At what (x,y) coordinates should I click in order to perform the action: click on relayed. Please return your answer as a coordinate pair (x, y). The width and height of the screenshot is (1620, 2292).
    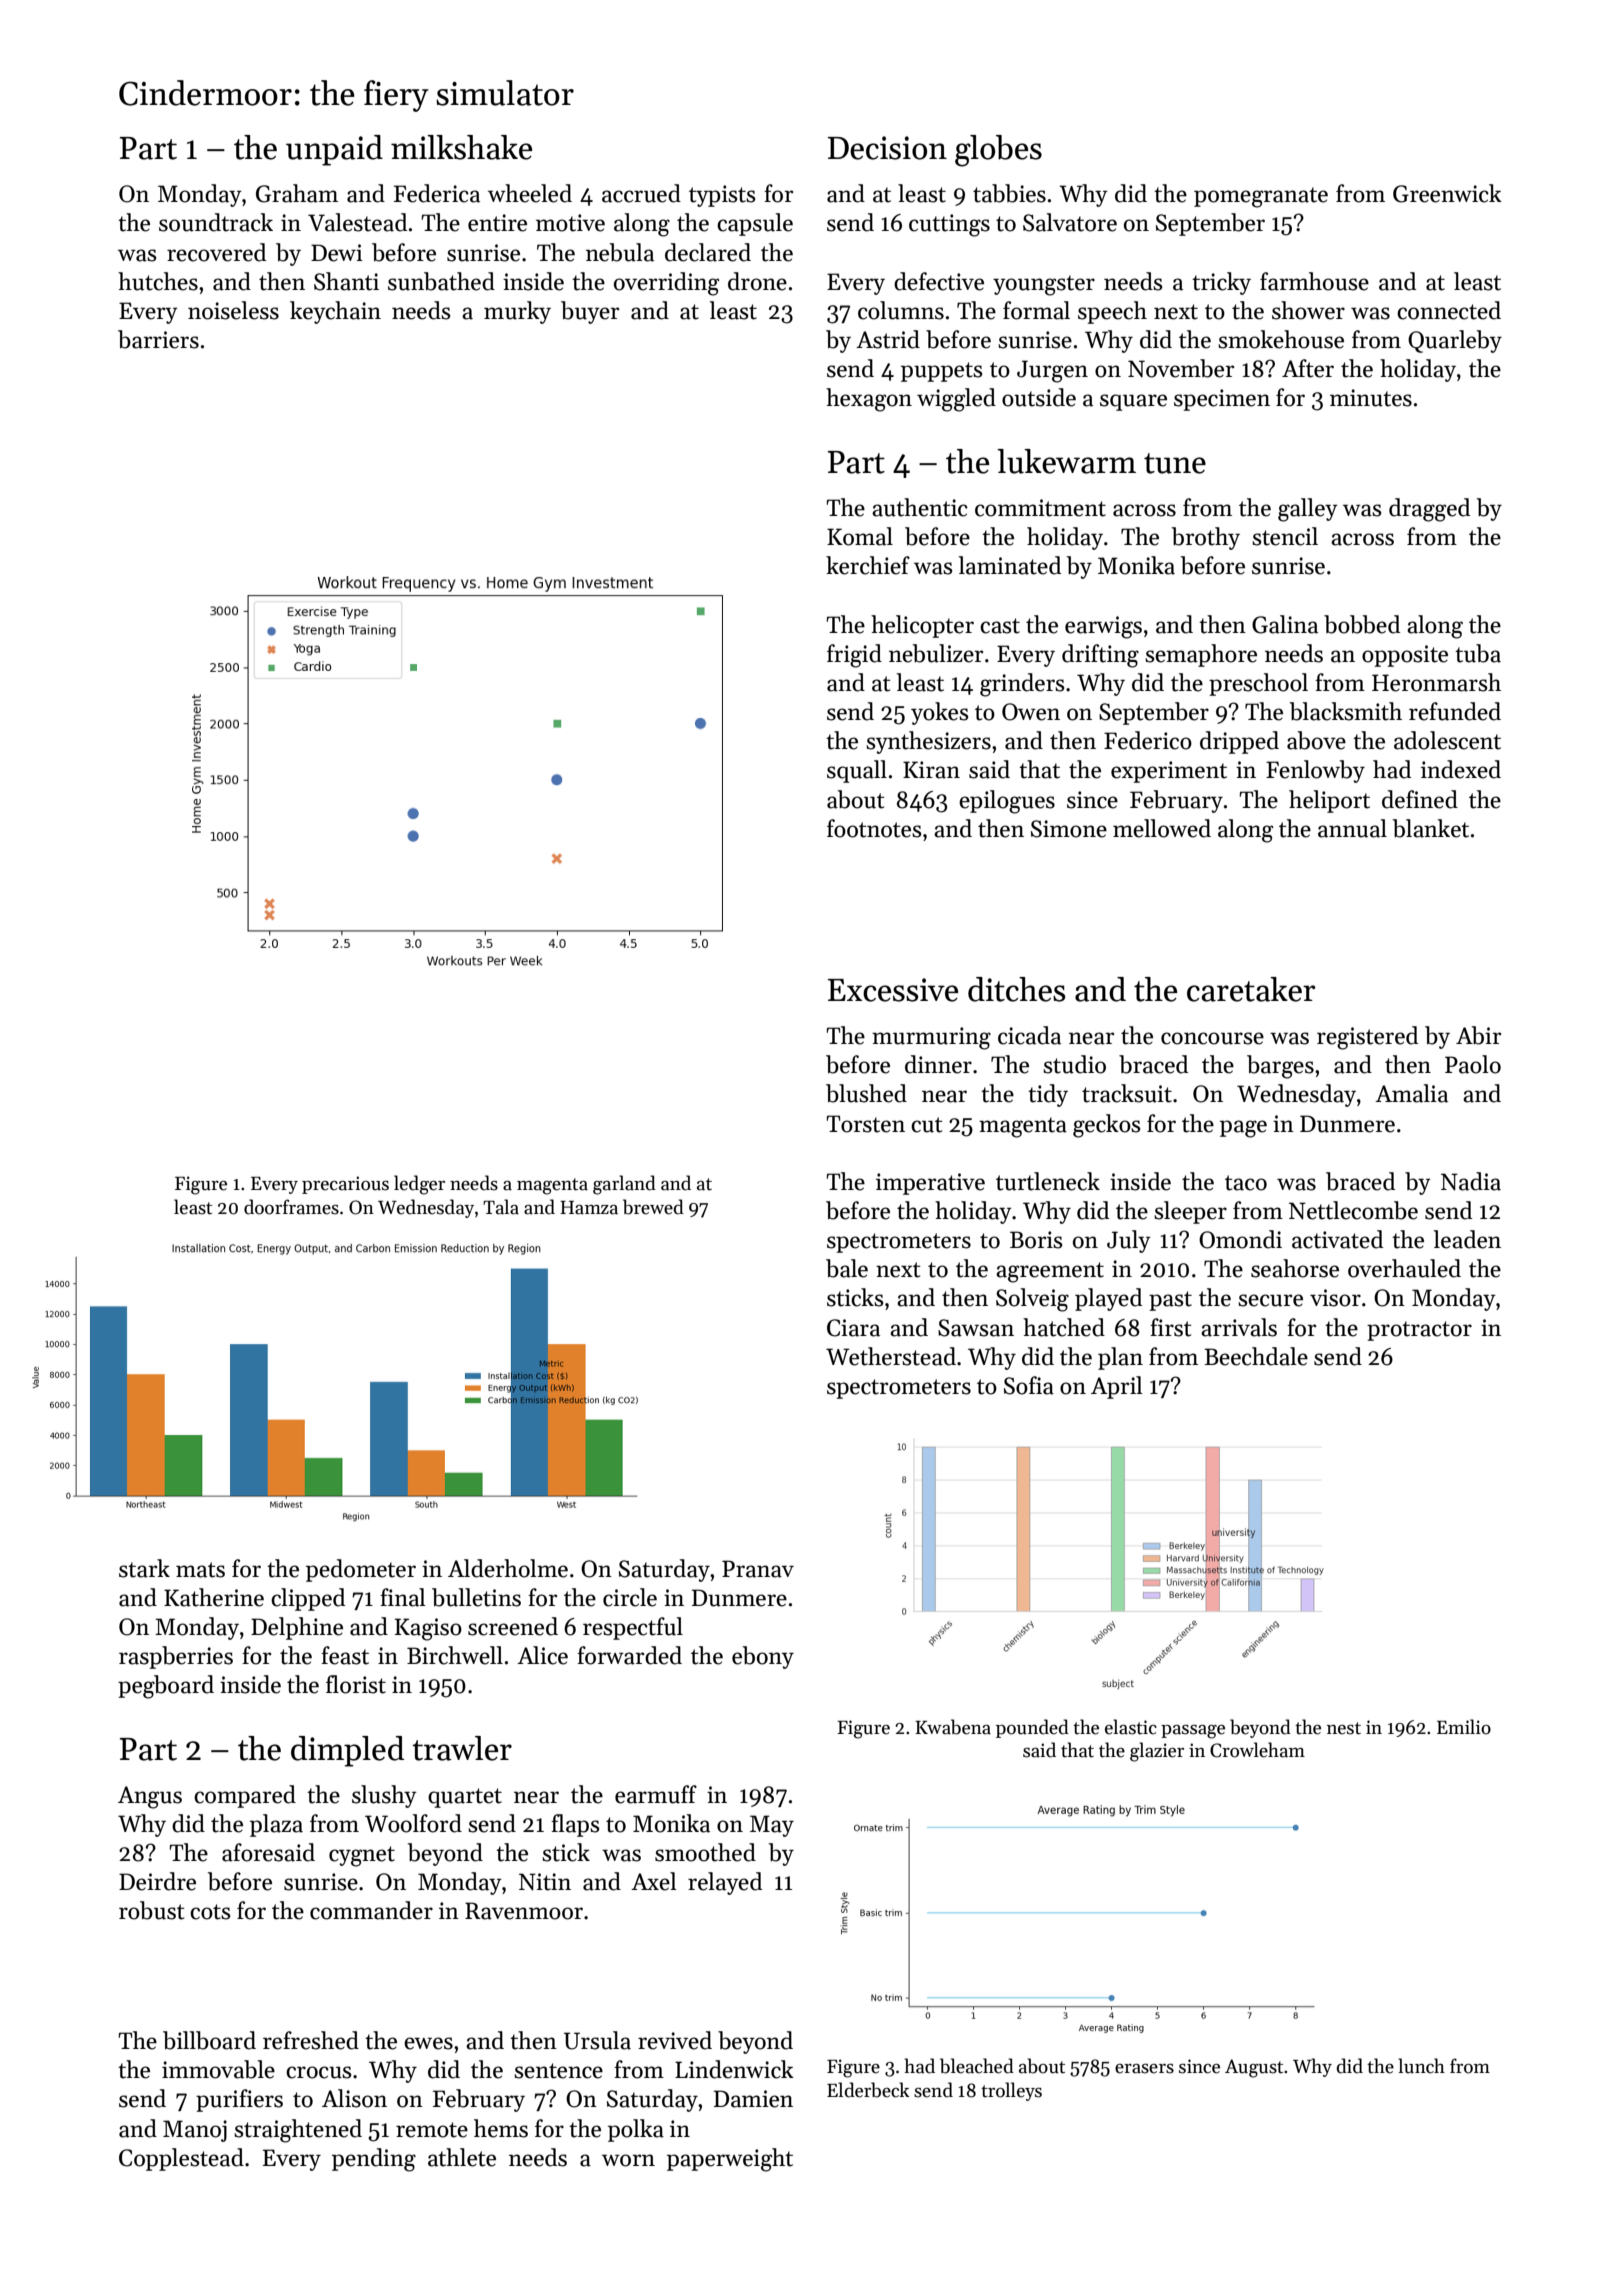
    Looking at the image, I should click on (725, 1883).
